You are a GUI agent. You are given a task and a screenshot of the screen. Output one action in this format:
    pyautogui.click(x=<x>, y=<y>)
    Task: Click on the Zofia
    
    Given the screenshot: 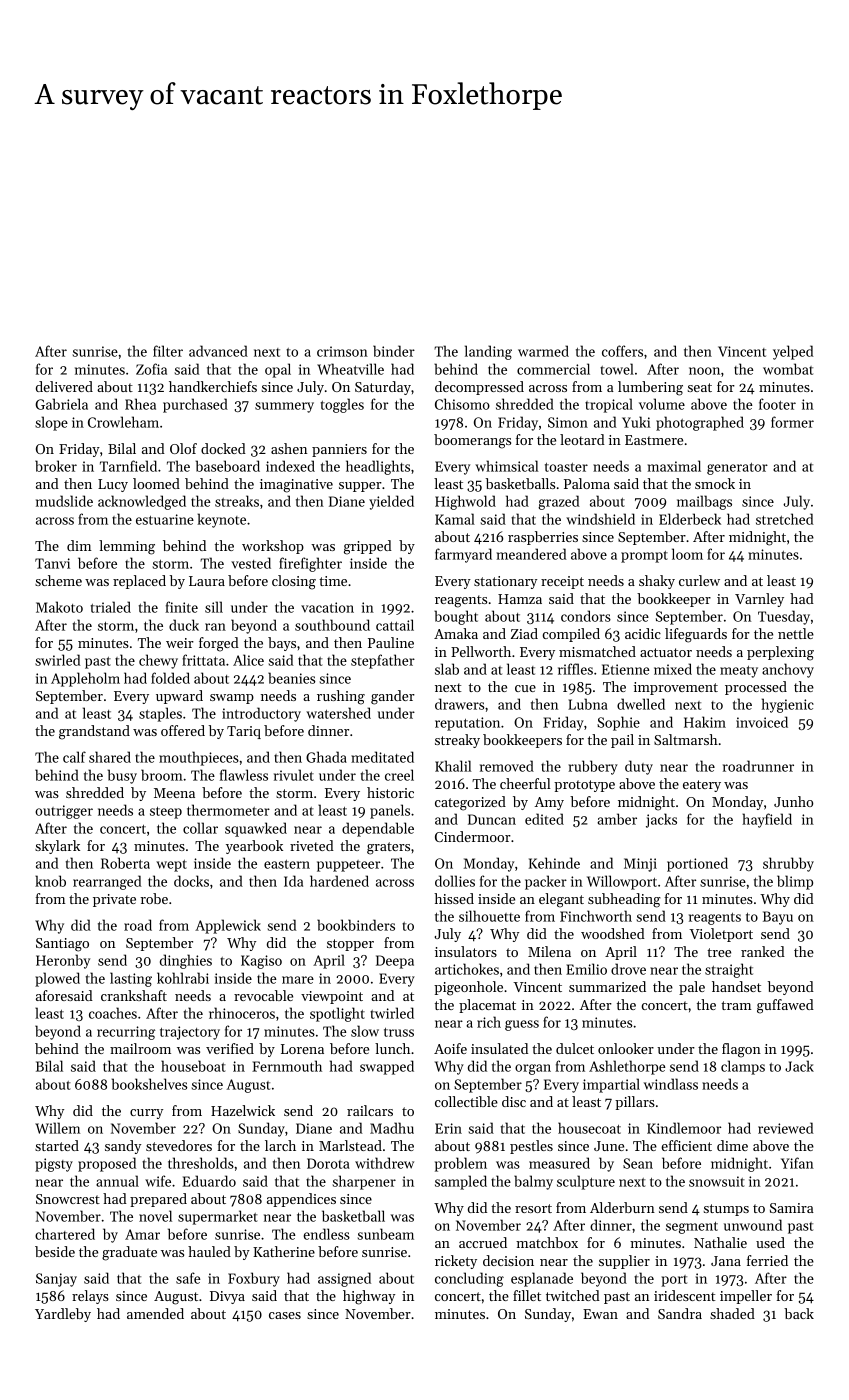 What is the action you would take?
    pyautogui.click(x=151, y=369)
